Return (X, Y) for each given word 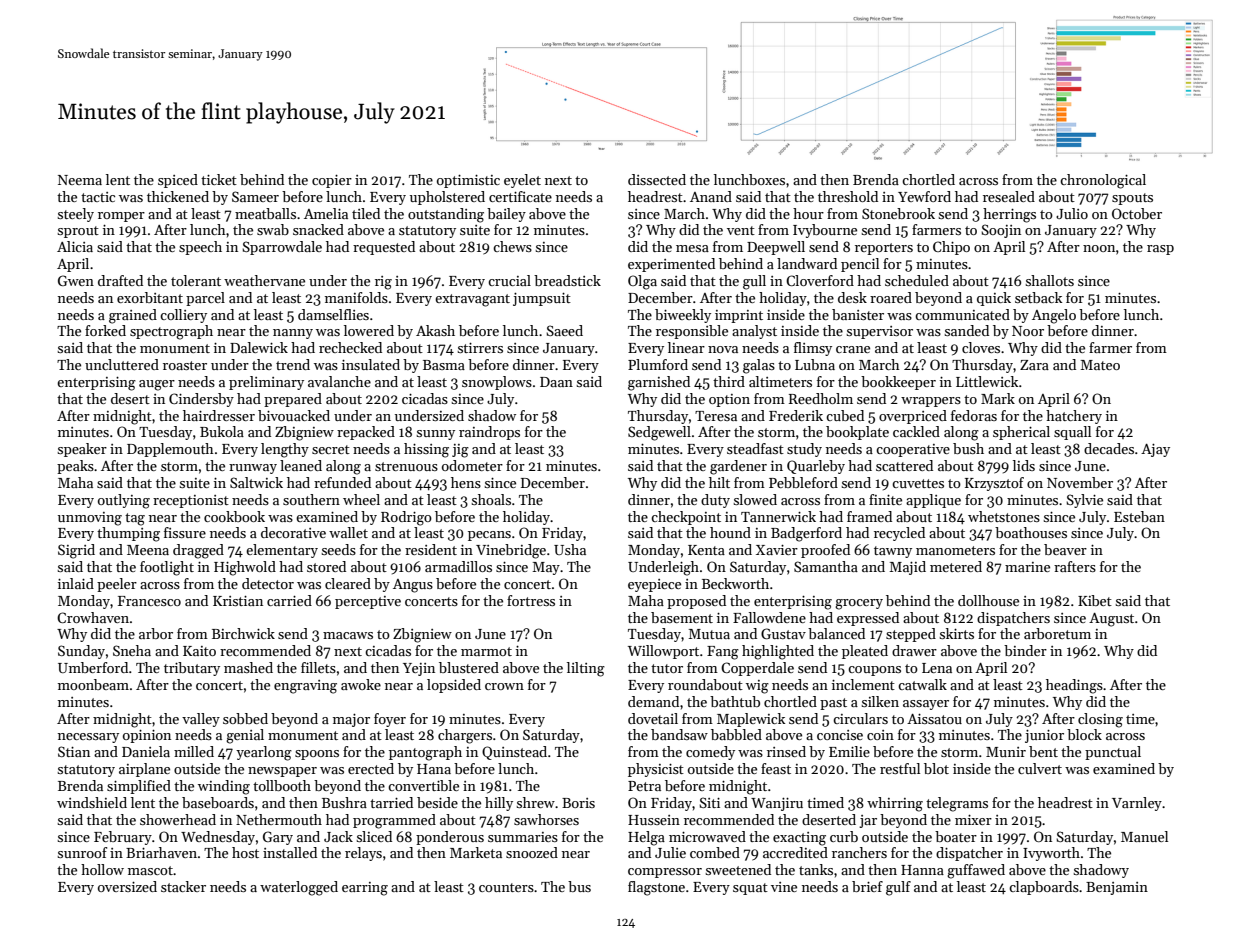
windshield (92, 802)
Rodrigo (406, 518)
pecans (489, 536)
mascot (150, 870)
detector (268, 583)
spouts (1132, 199)
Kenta (706, 550)
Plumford (658, 364)
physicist (656, 770)
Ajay (1155, 450)
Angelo (1054, 316)
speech (200, 248)
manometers (955, 550)
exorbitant (150, 297)
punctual (1113, 753)
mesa (692, 248)
